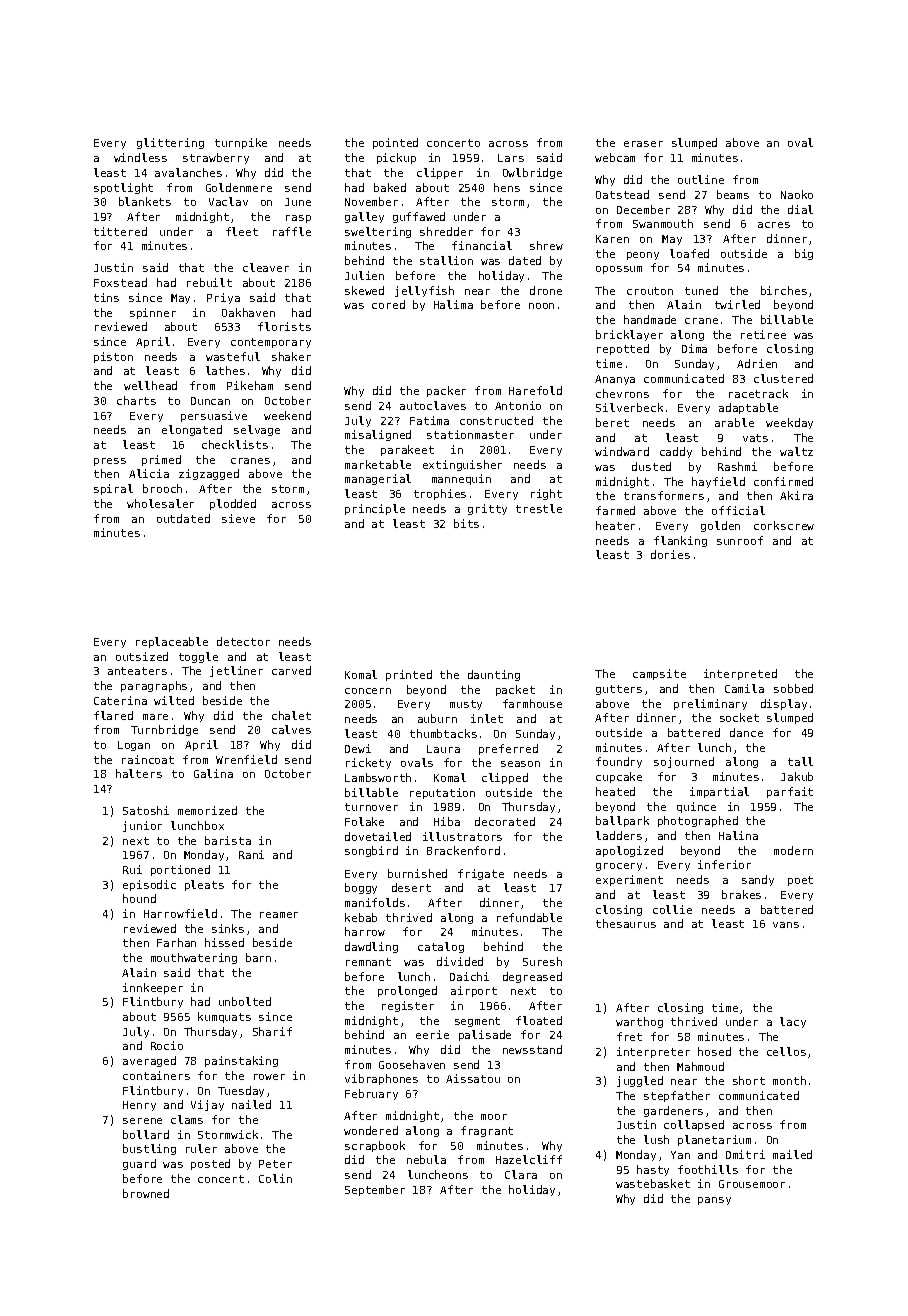  I want to click on outsized, so click(142, 656).
